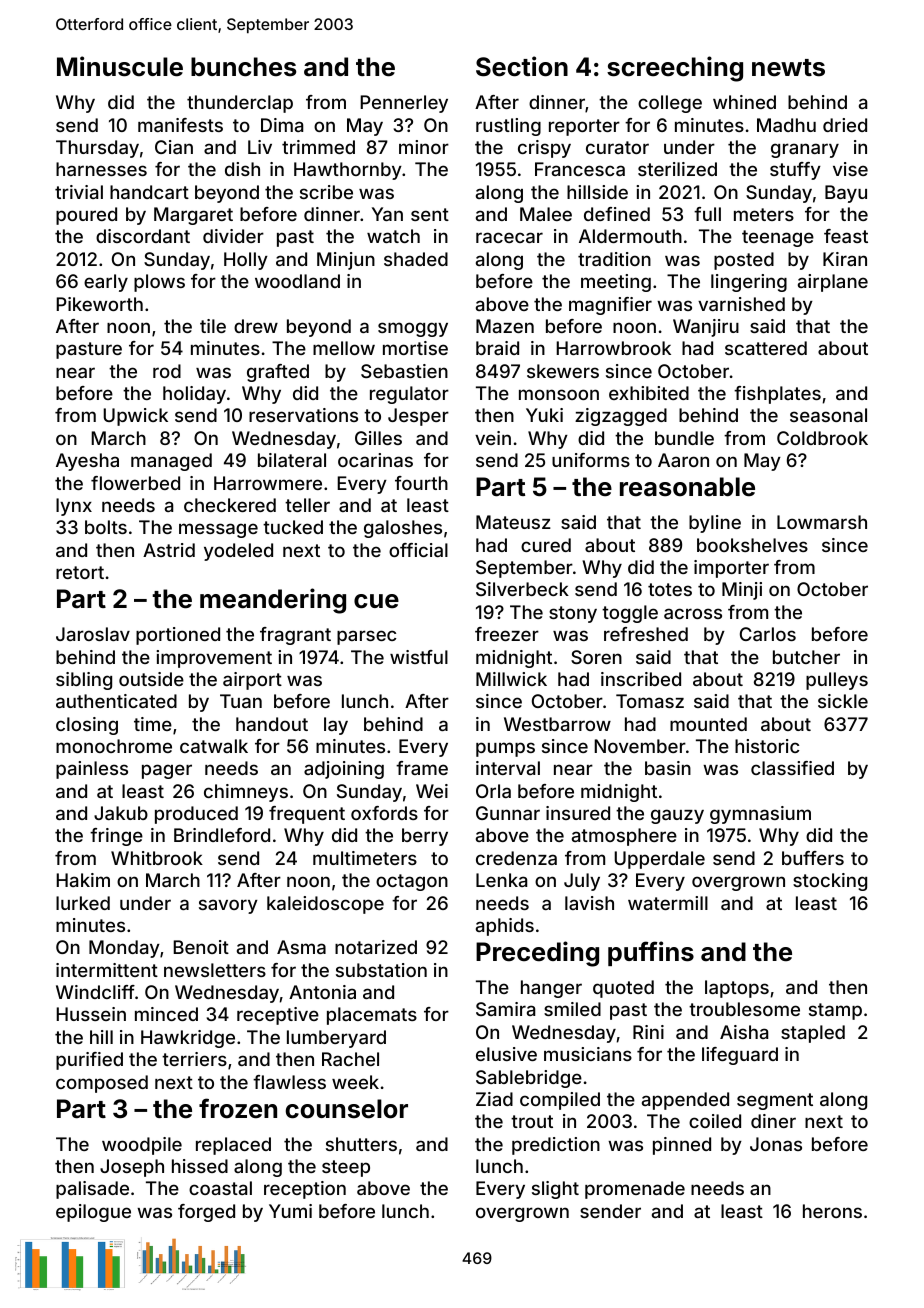 This page has height=1308, width=924. I want to click on buffers, so click(813, 858).
